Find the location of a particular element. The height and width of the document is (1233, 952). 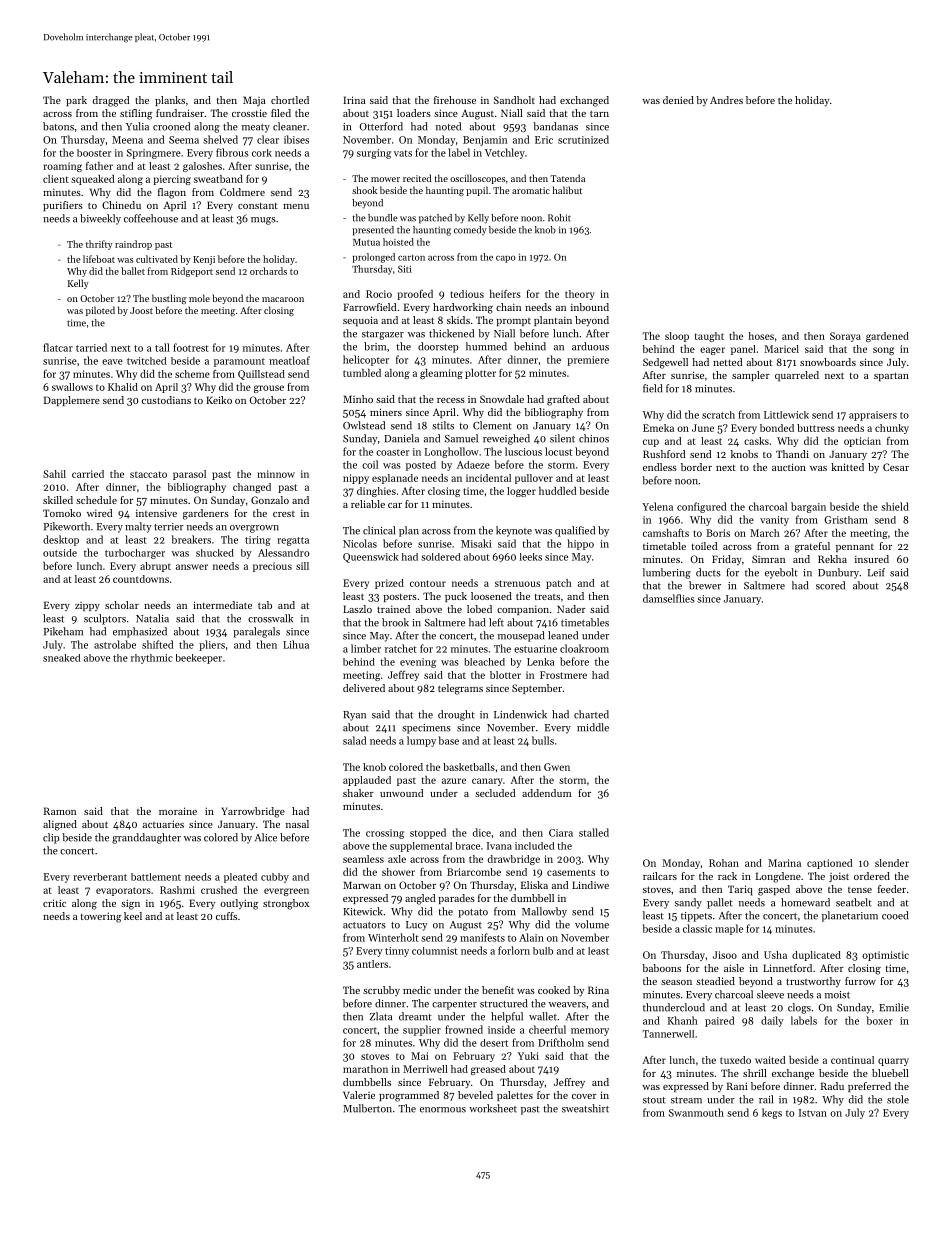

carried is located at coordinates (88, 474).
